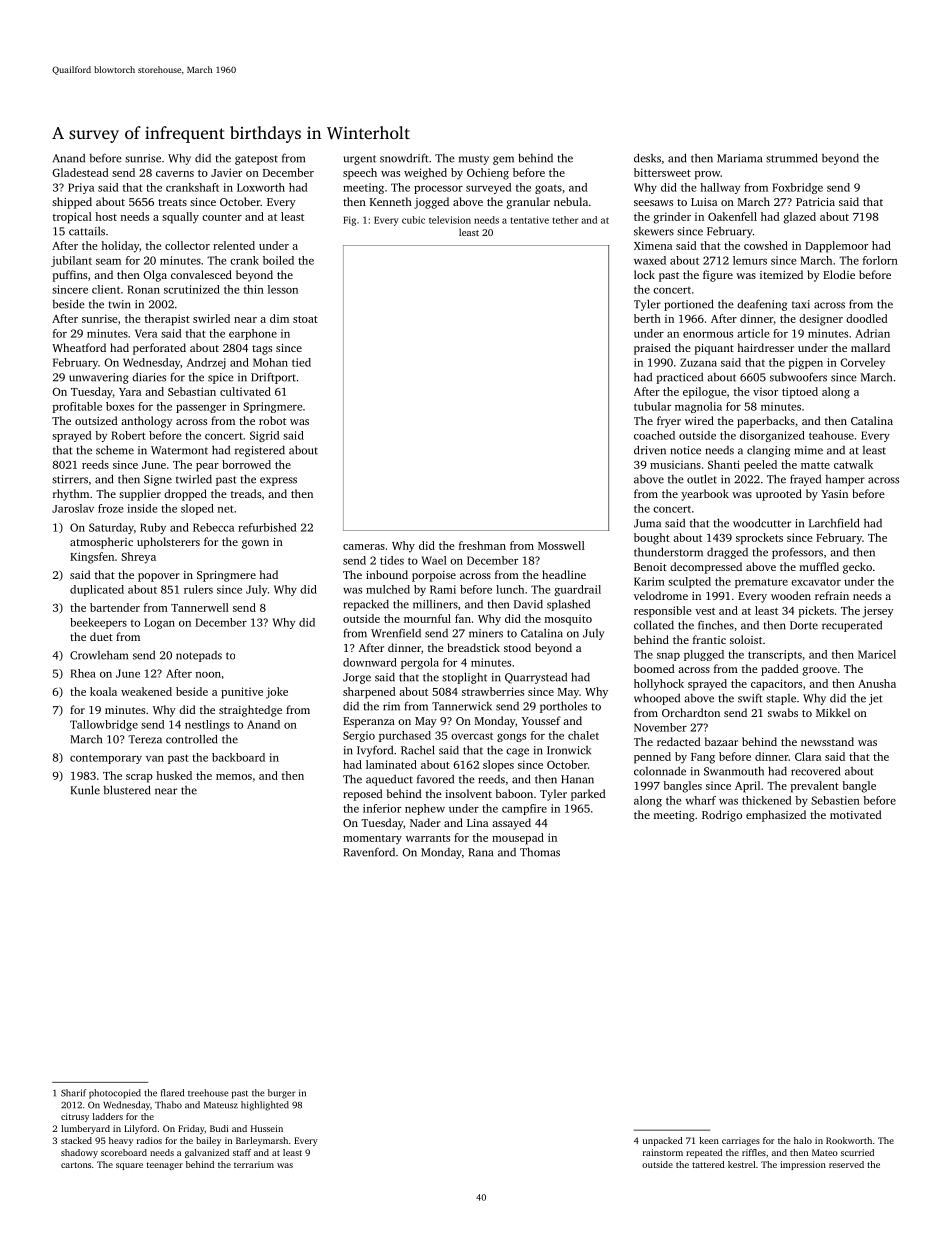 This image has width=952, height=1233. What do you see at coordinates (780, 670) in the image?
I see `padded` at bounding box center [780, 670].
